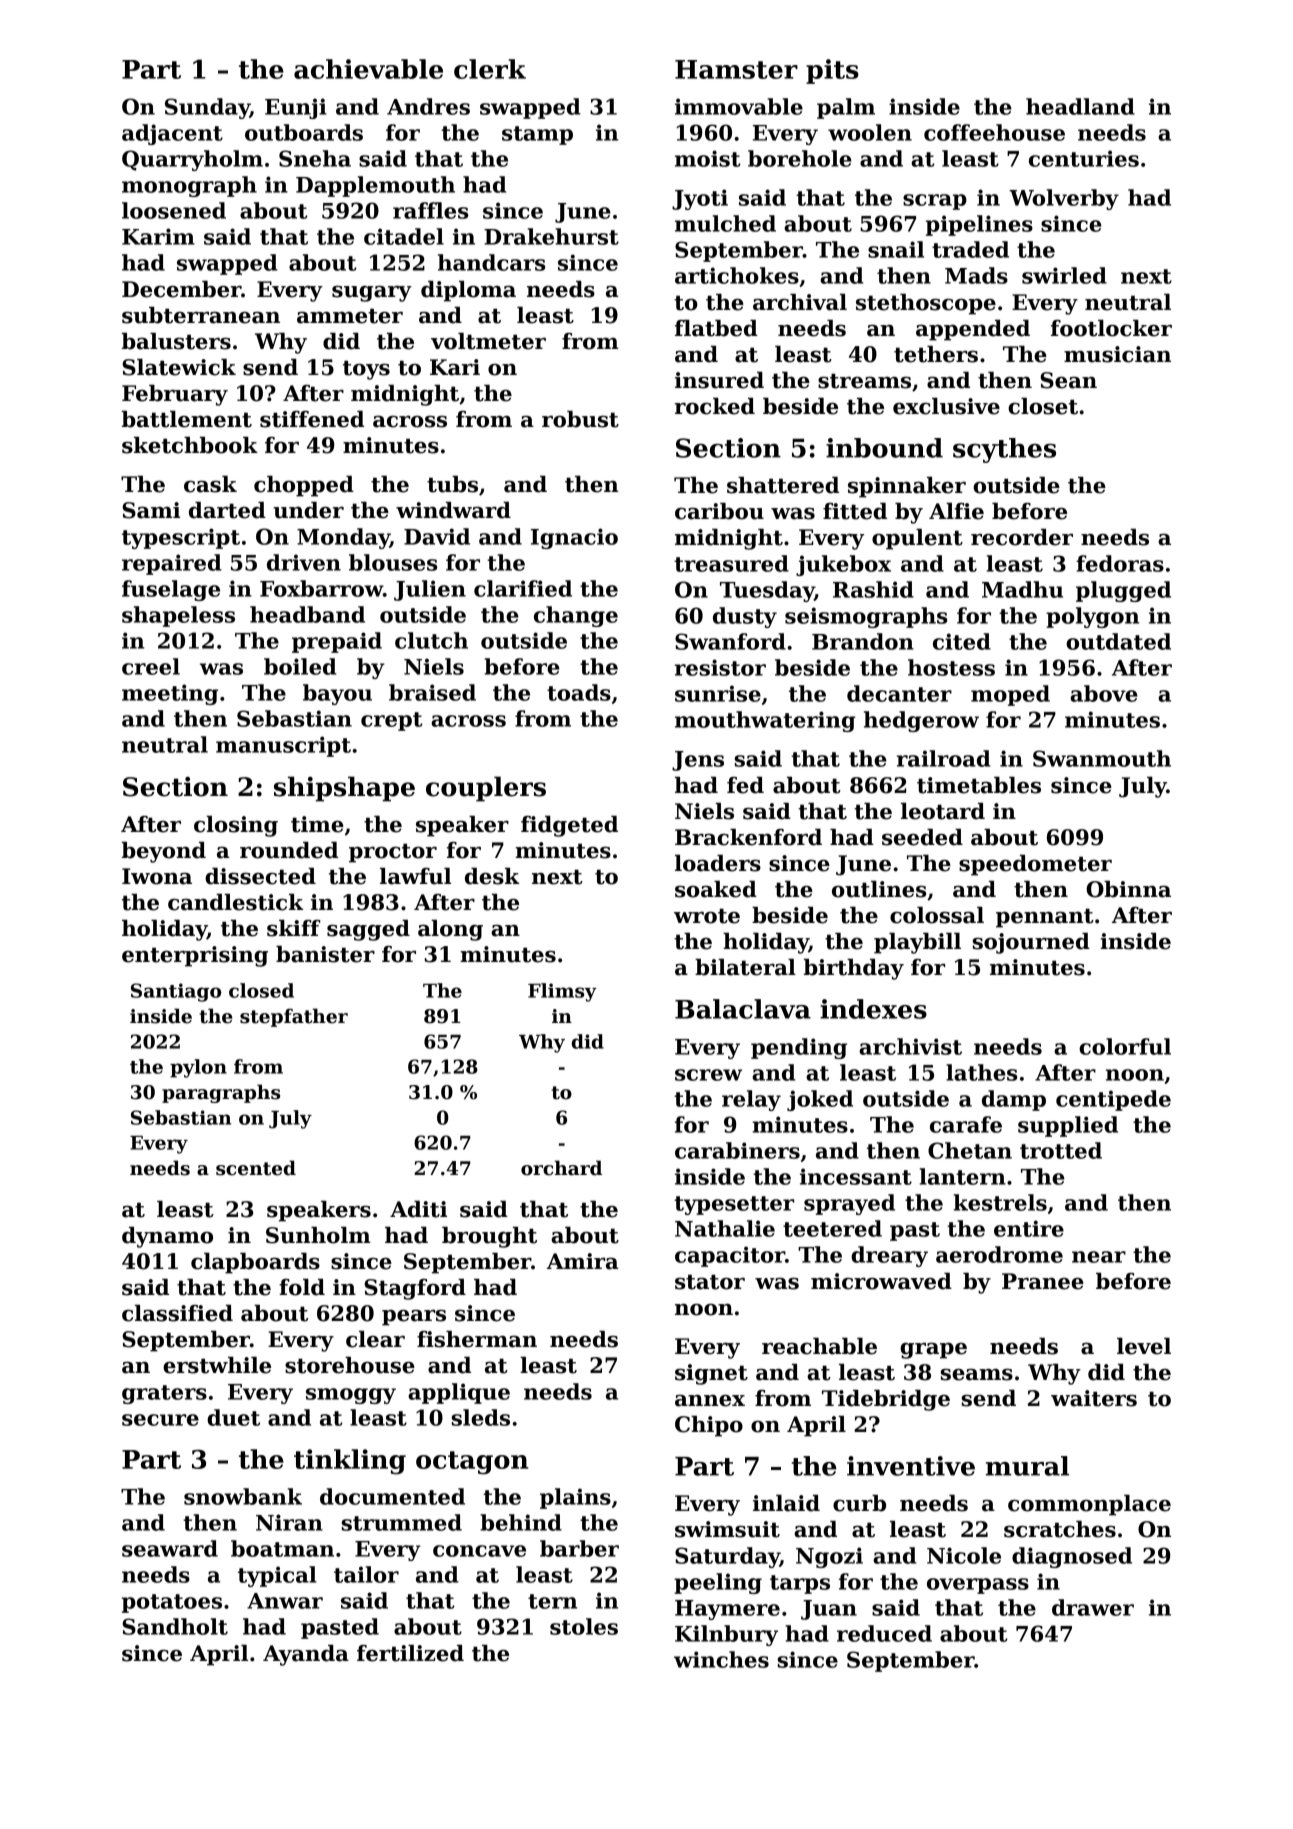 The width and height of the image is (1293, 1829). I want to click on Flimsy, so click(562, 992).
